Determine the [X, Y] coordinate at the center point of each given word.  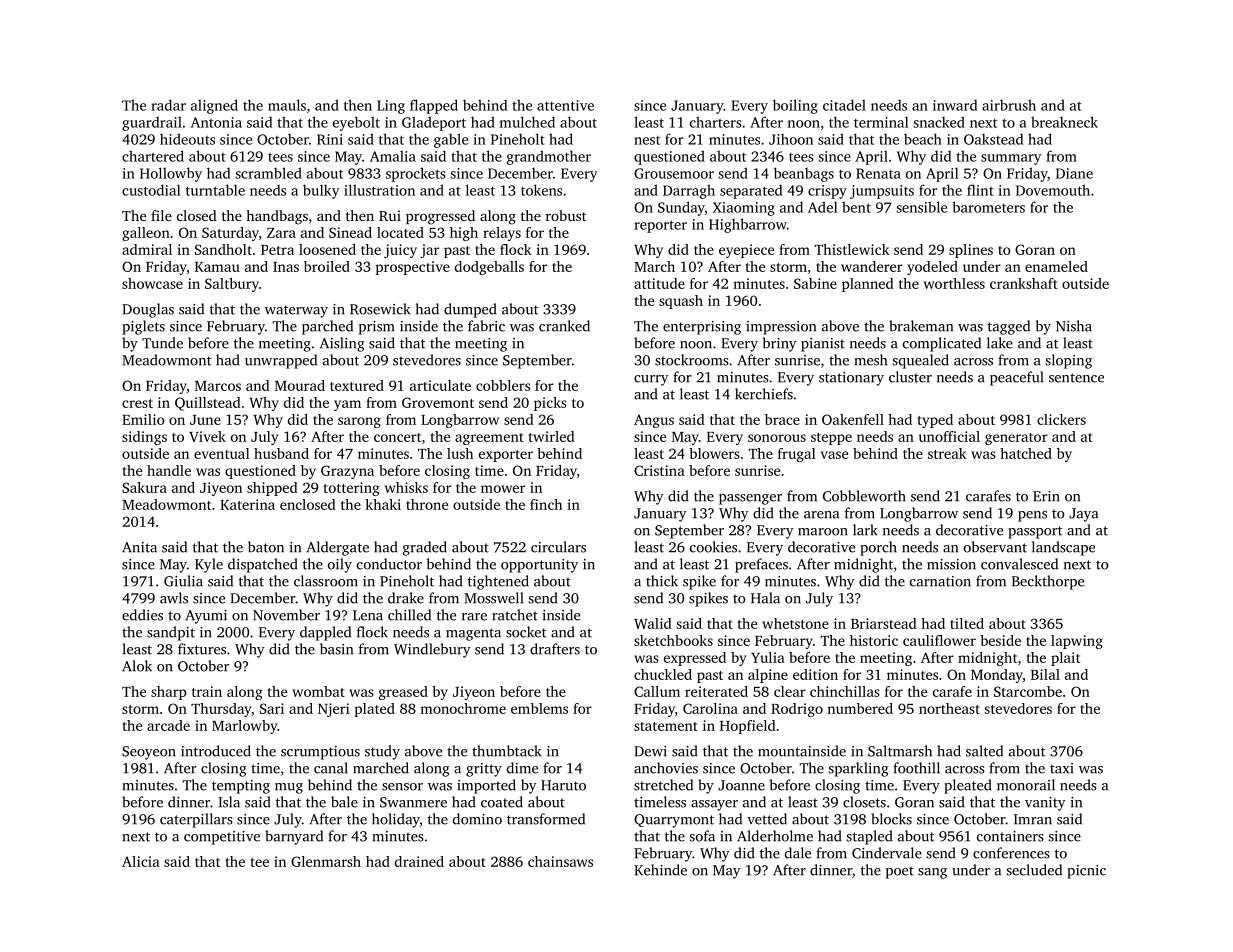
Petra [277, 250]
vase [834, 455]
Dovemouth [1053, 190]
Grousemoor [674, 173]
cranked [564, 326]
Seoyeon [149, 753]
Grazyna [347, 472]
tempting [241, 787]
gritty [484, 770]
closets [864, 802]
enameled [1056, 266]
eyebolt [356, 123]
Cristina [659, 470]
